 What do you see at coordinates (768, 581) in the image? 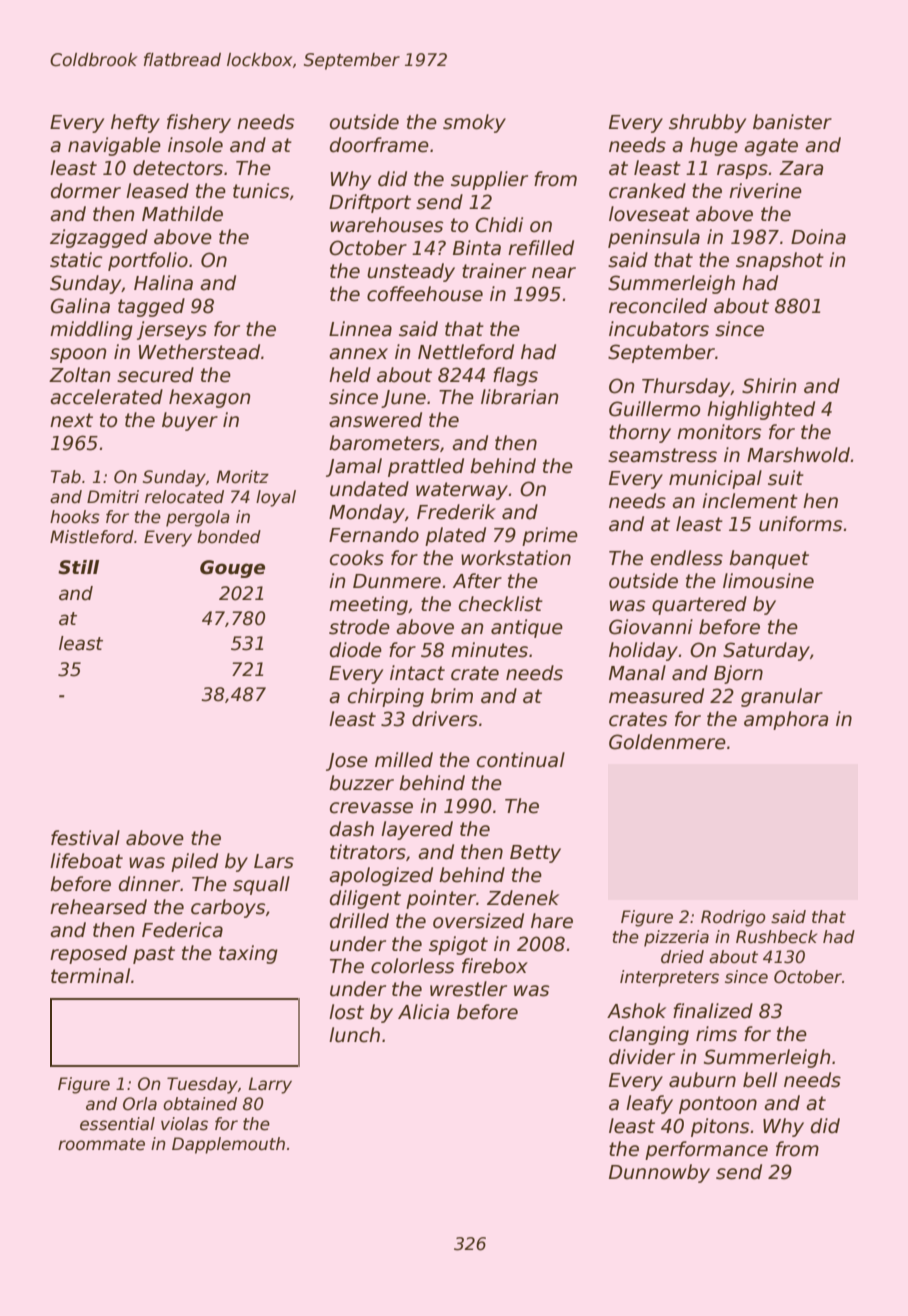
I see `limousine` at bounding box center [768, 581].
